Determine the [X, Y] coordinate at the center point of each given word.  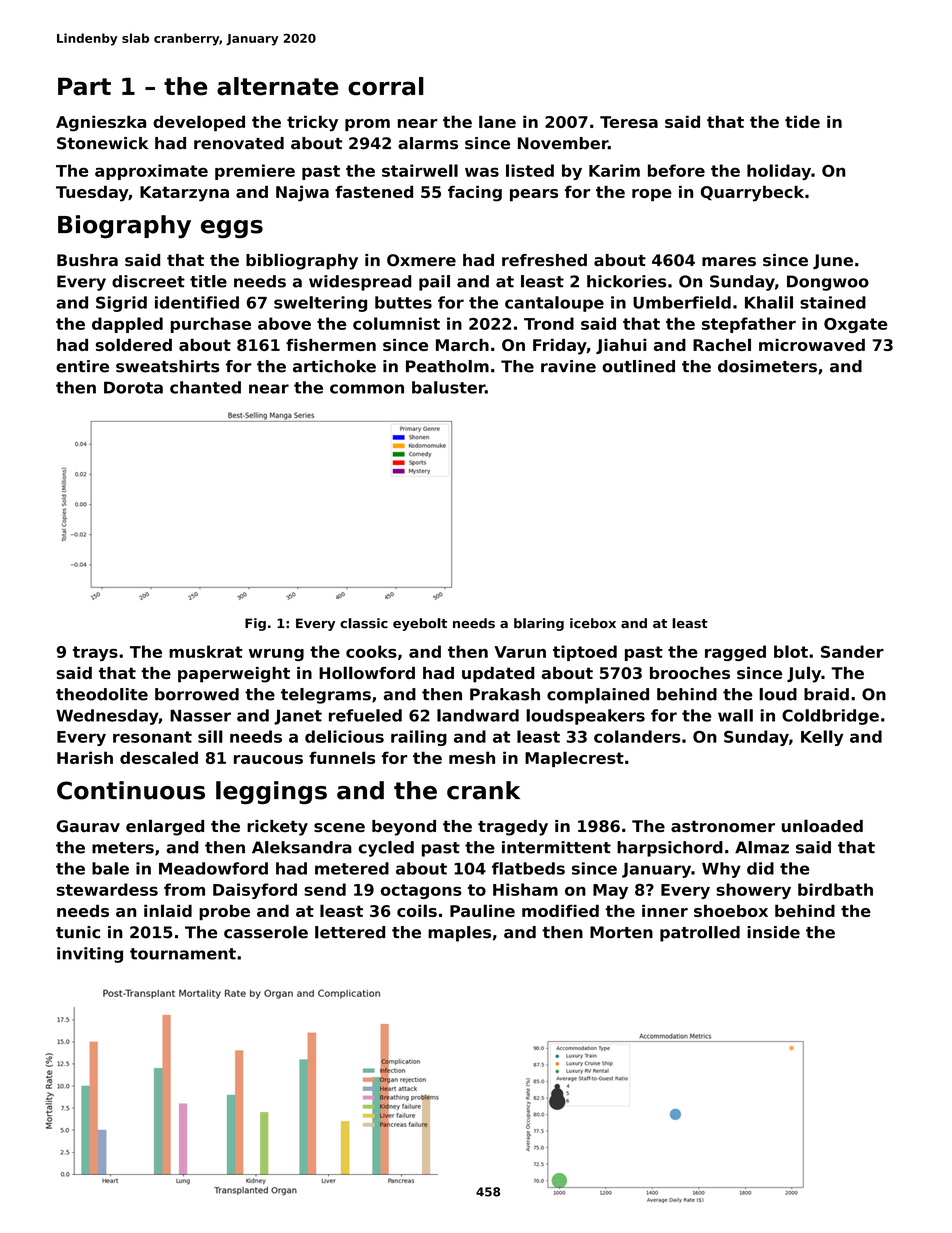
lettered [350, 932]
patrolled [700, 934]
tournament [183, 954]
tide [802, 121]
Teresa [629, 122]
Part [84, 86]
